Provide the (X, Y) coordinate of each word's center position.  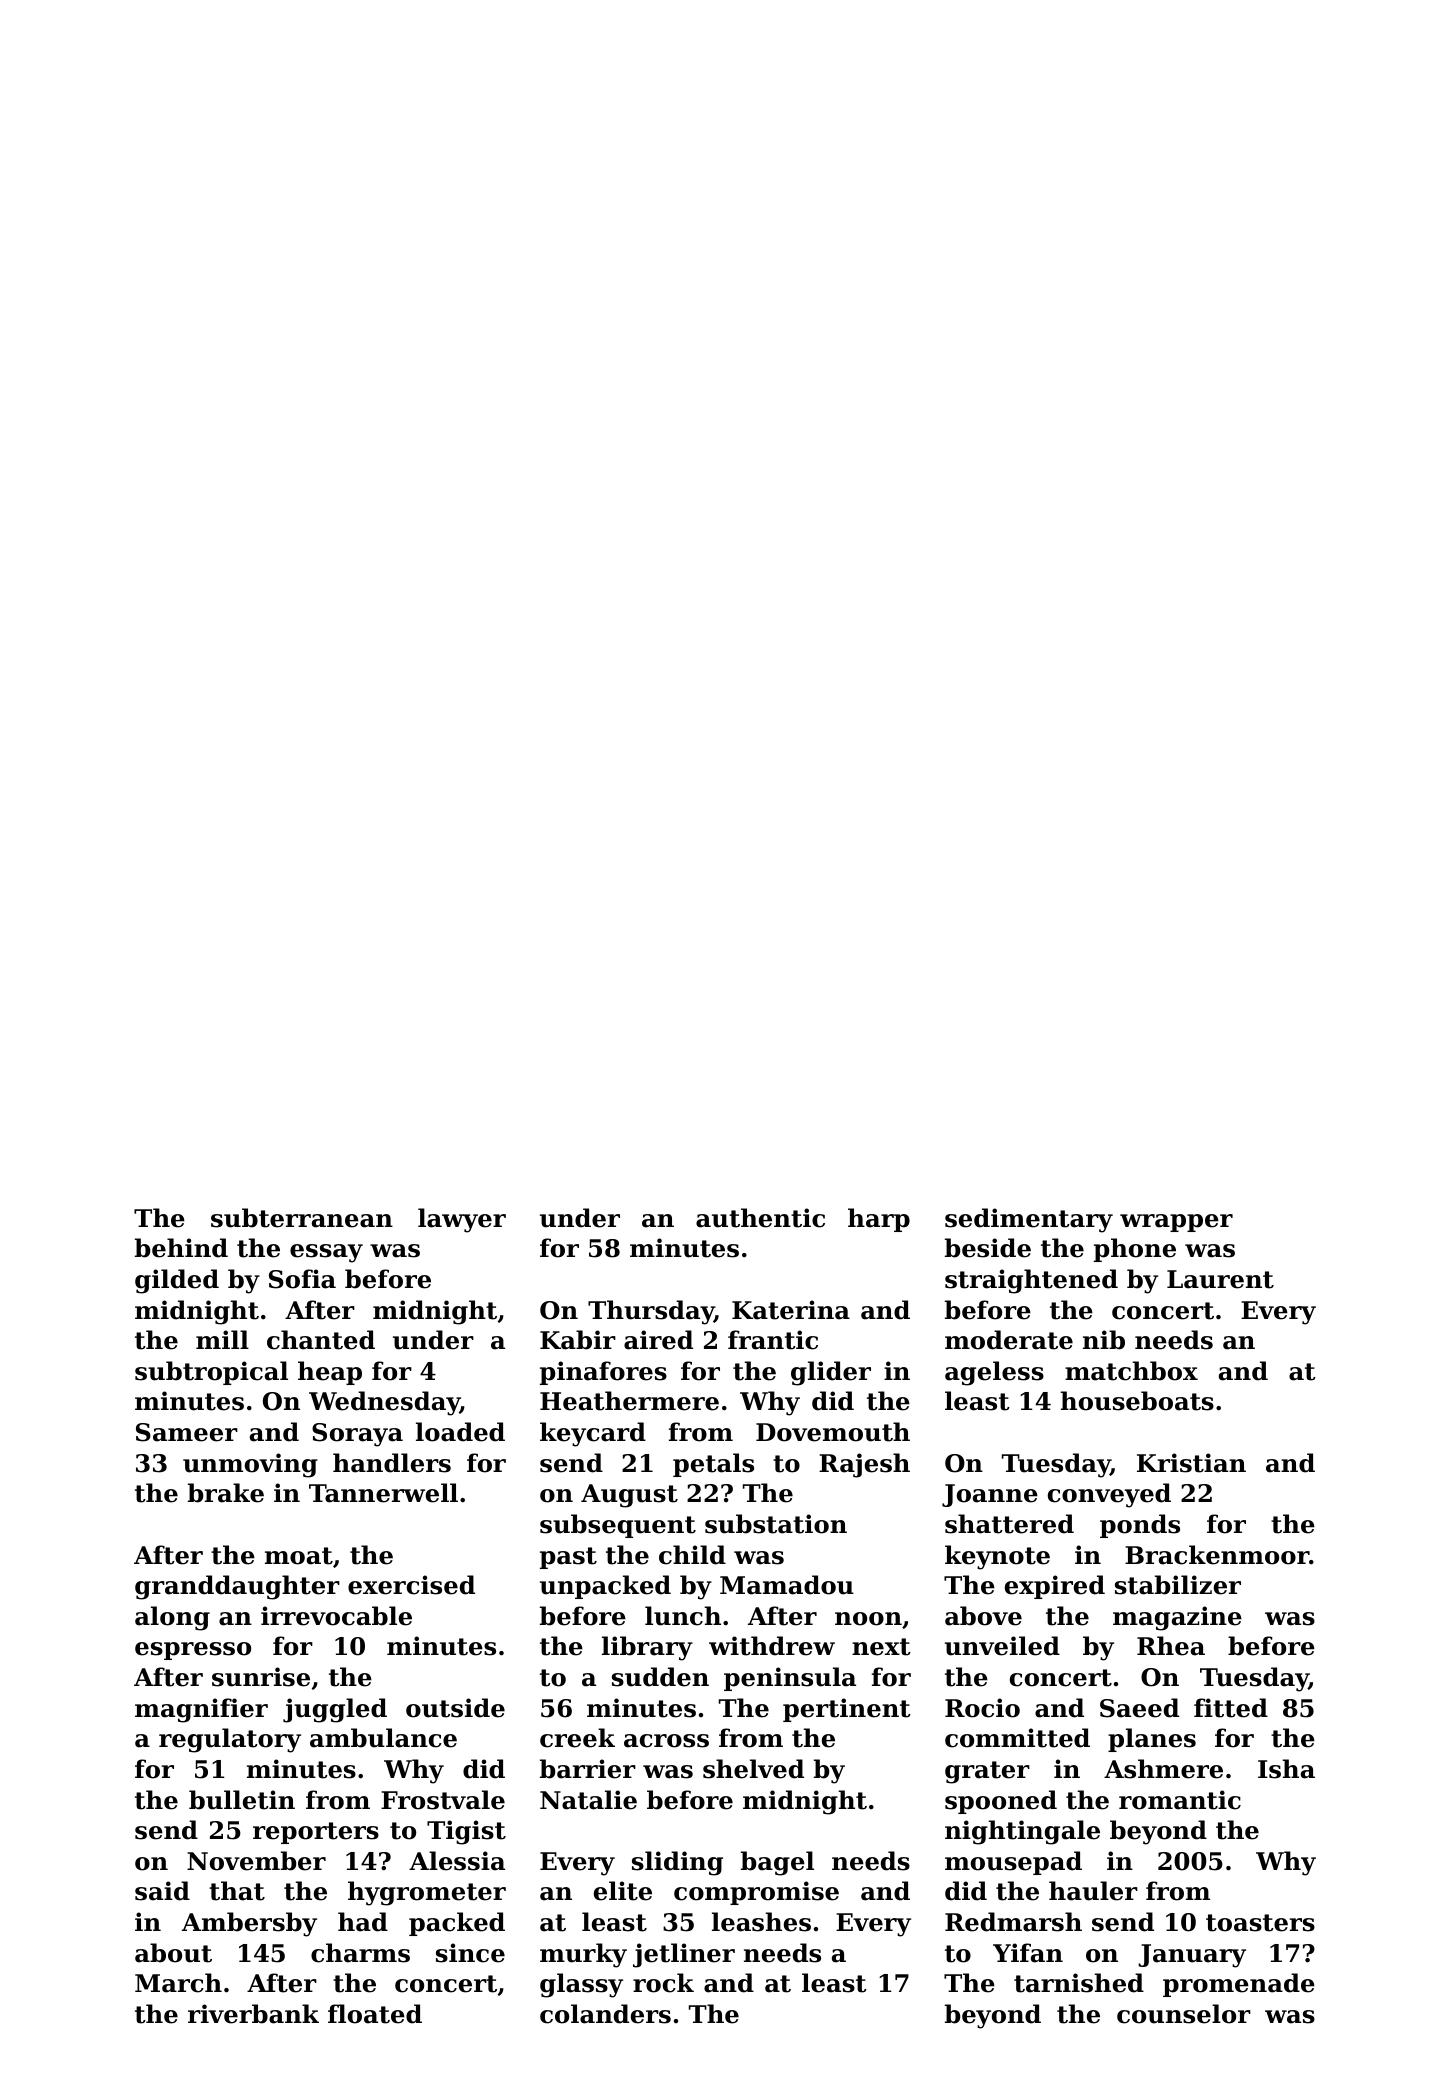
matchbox (1131, 1371)
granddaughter (237, 1587)
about (173, 1953)
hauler (1093, 1891)
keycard (593, 1434)
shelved (753, 1769)
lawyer (462, 1220)
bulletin (242, 1800)
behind (181, 1248)
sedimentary (1029, 1220)
